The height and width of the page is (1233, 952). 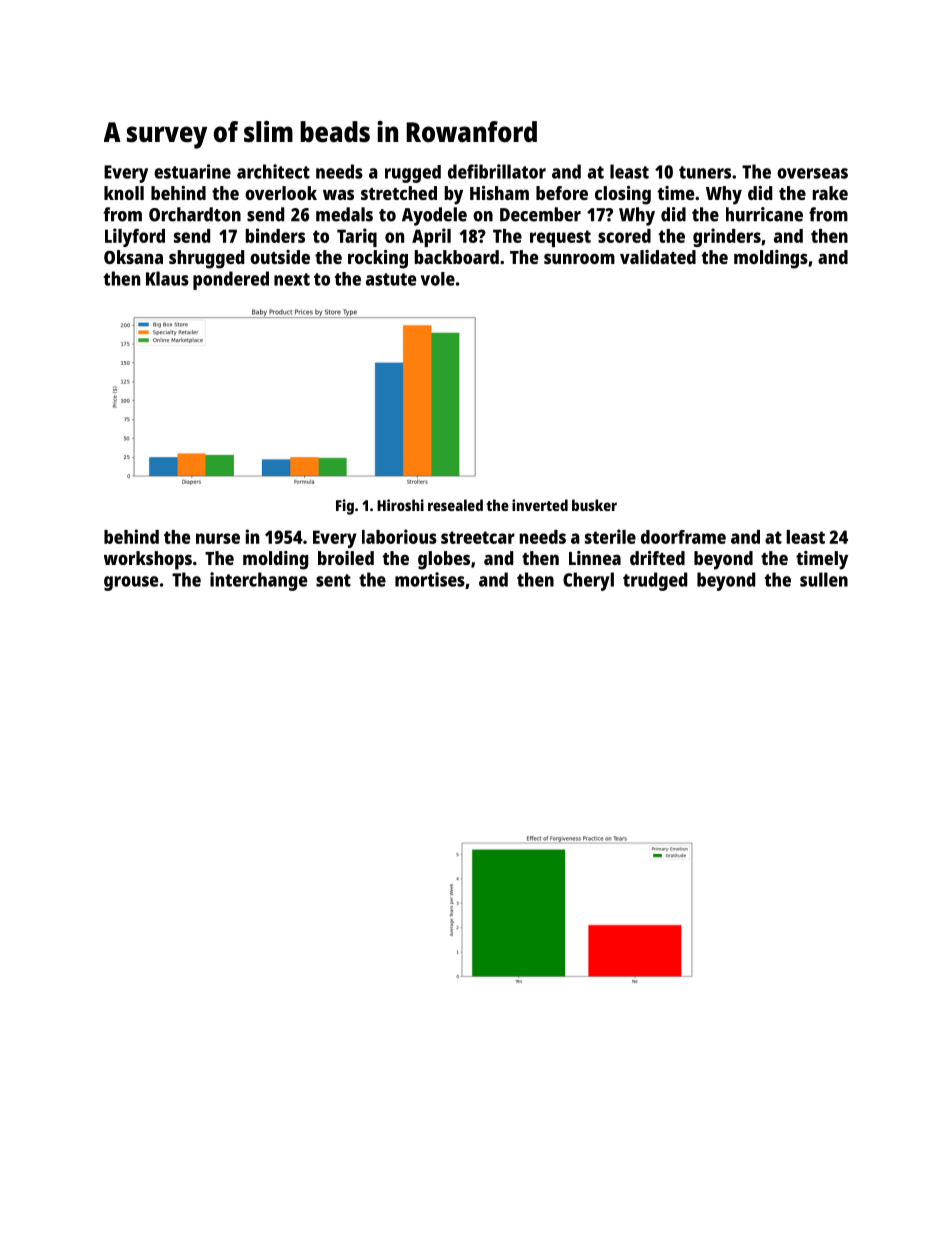 I want to click on busker, so click(x=594, y=505).
